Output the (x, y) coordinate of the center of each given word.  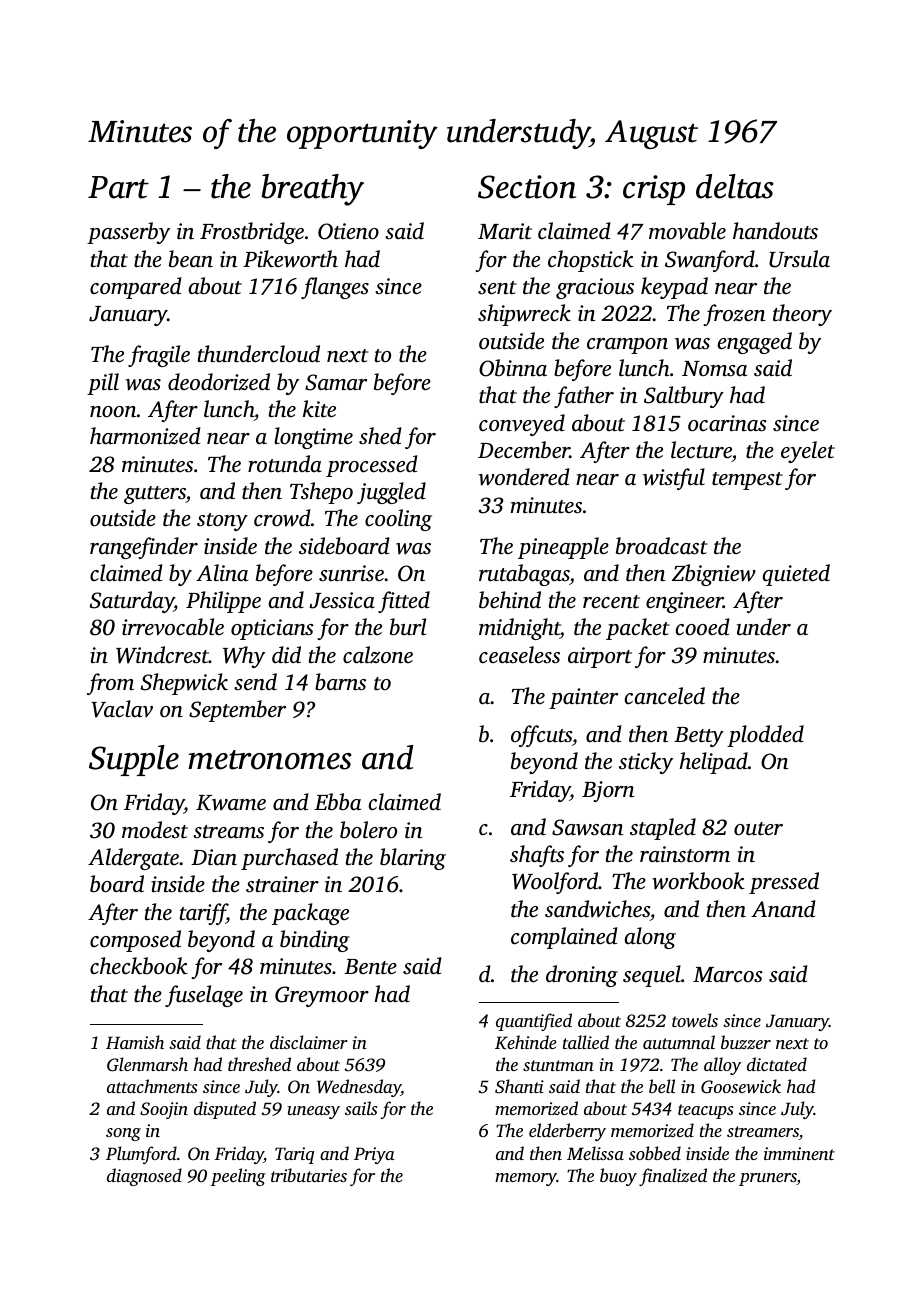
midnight (519, 629)
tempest (747, 481)
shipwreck (524, 315)
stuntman (558, 1065)
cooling (398, 520)
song (123, 1134)
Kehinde (526, 1042)
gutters (155, 495)
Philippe (223, 602)
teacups (705, 1111)
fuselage (204, 996)
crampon (627, 346)
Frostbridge (252, 233)
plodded (765, 736)
